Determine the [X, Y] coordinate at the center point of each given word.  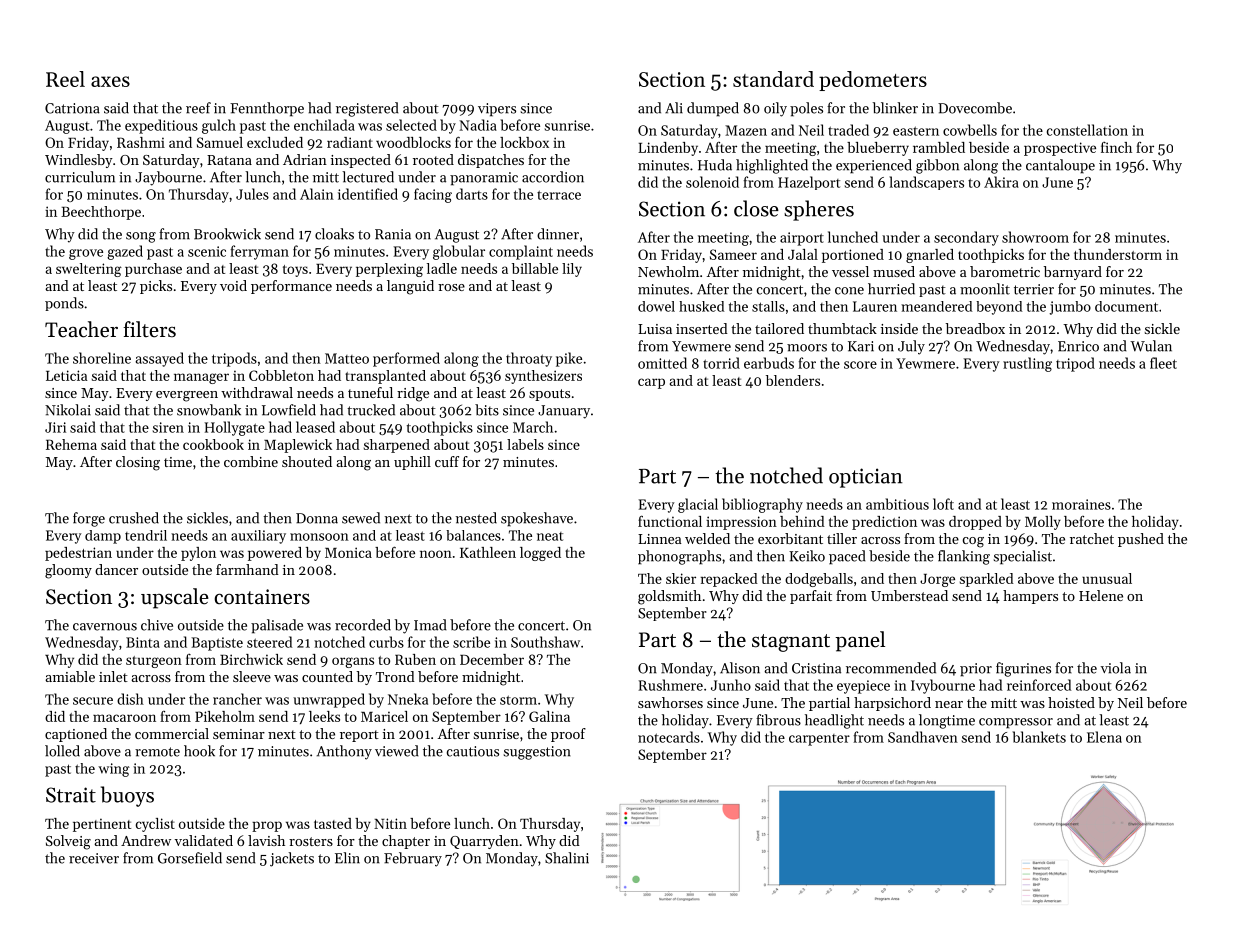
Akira [1001, 182]
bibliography [762, 505]
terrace [559, 195]
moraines [1081, 504]
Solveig [68, 842]
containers [262, 597]
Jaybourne [168, 178]
